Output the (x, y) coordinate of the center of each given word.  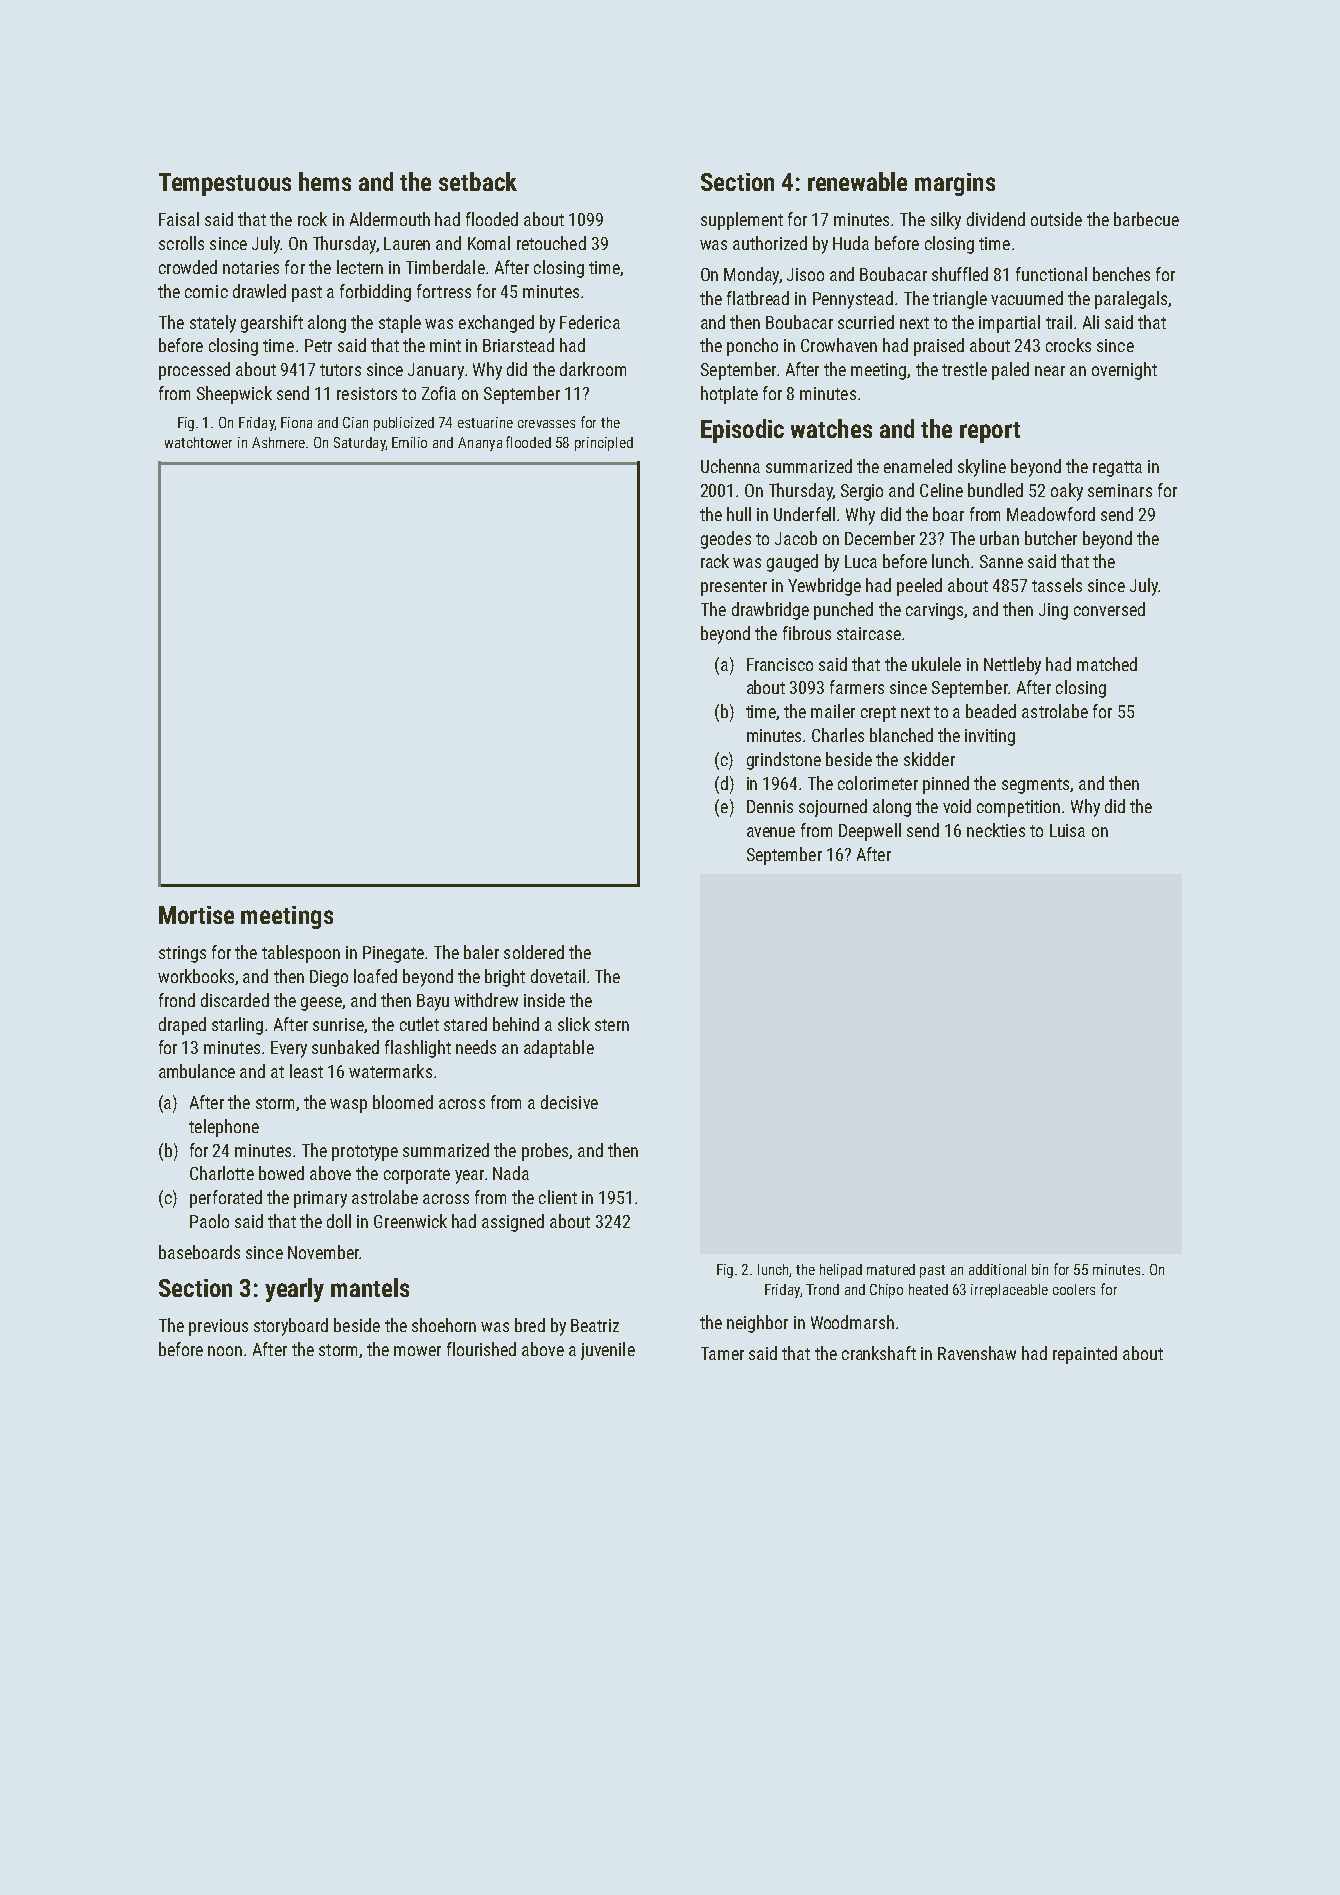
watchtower (198, 442)
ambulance (197, 1071)
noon (225, 1351)
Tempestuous (225, 184)
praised (939, 347)
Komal (489, 243)
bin (1040, 1269)
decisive (569, 1102)
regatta (1117, 469)
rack (715, 561)
